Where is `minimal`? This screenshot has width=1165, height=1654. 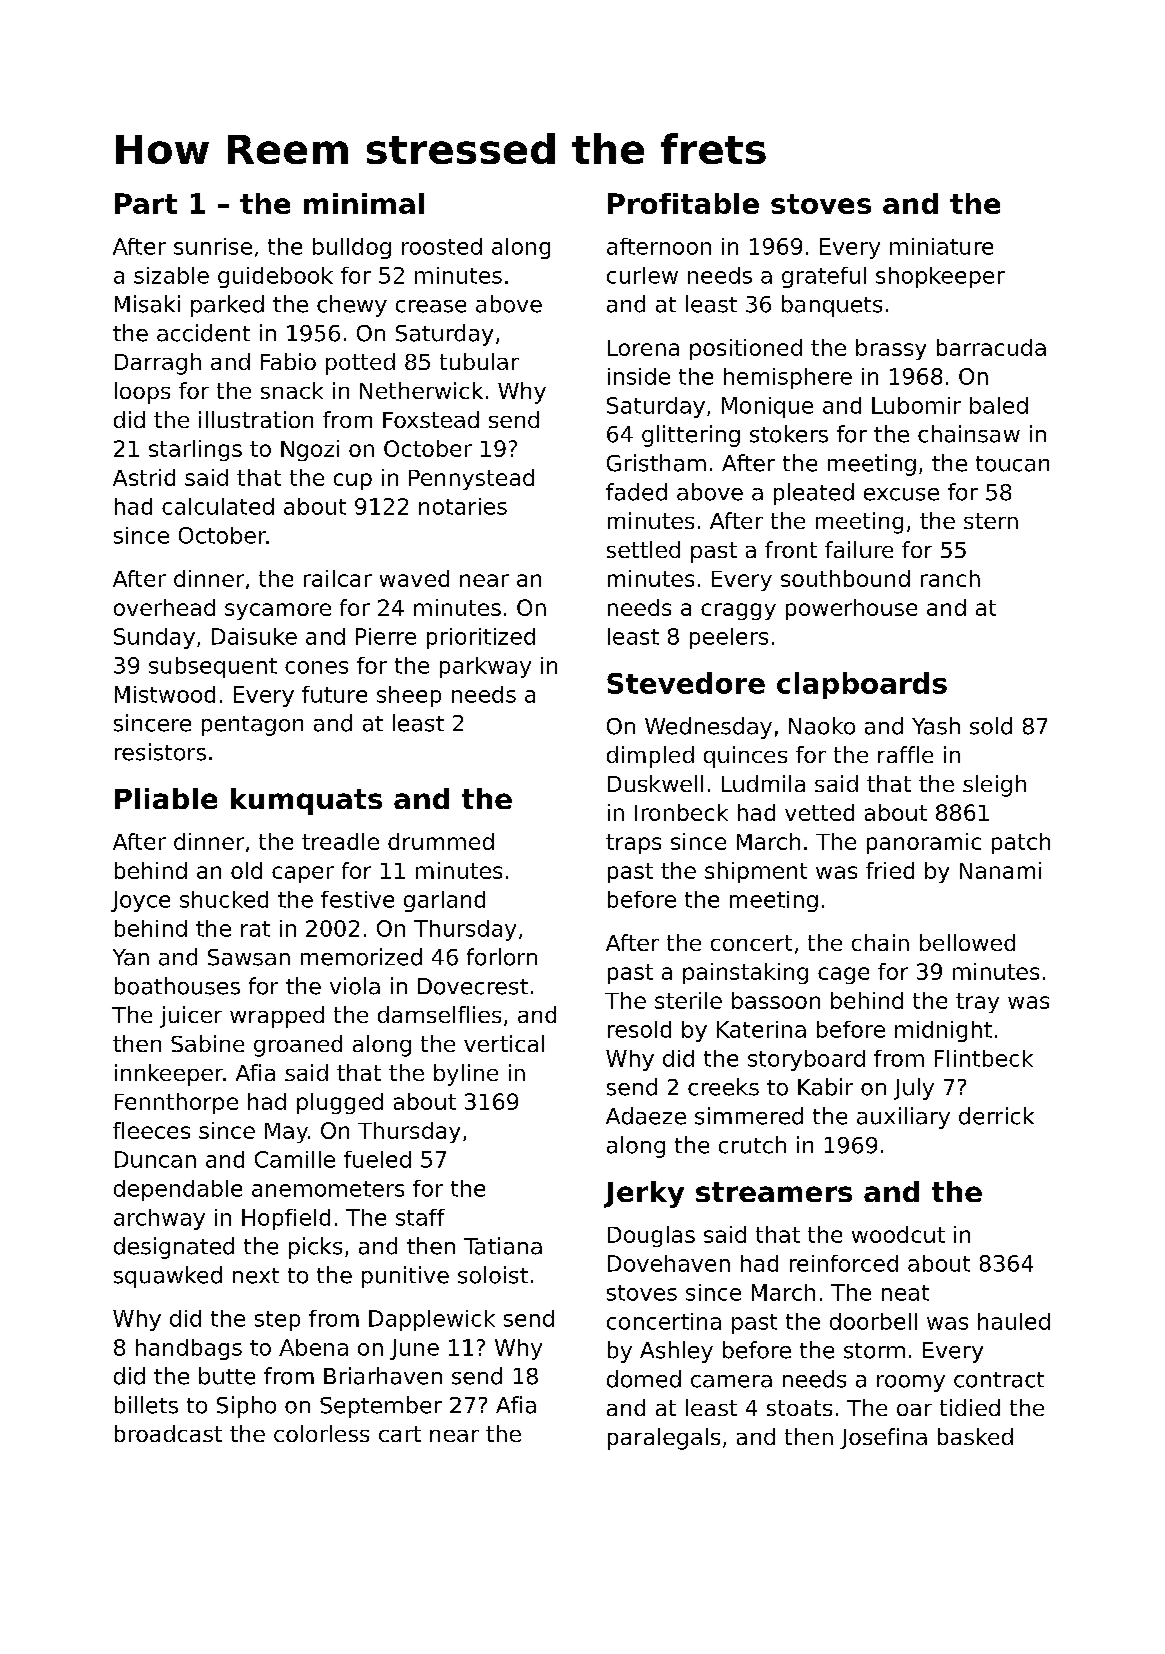 minimal is located at coordinates (364, 203).
